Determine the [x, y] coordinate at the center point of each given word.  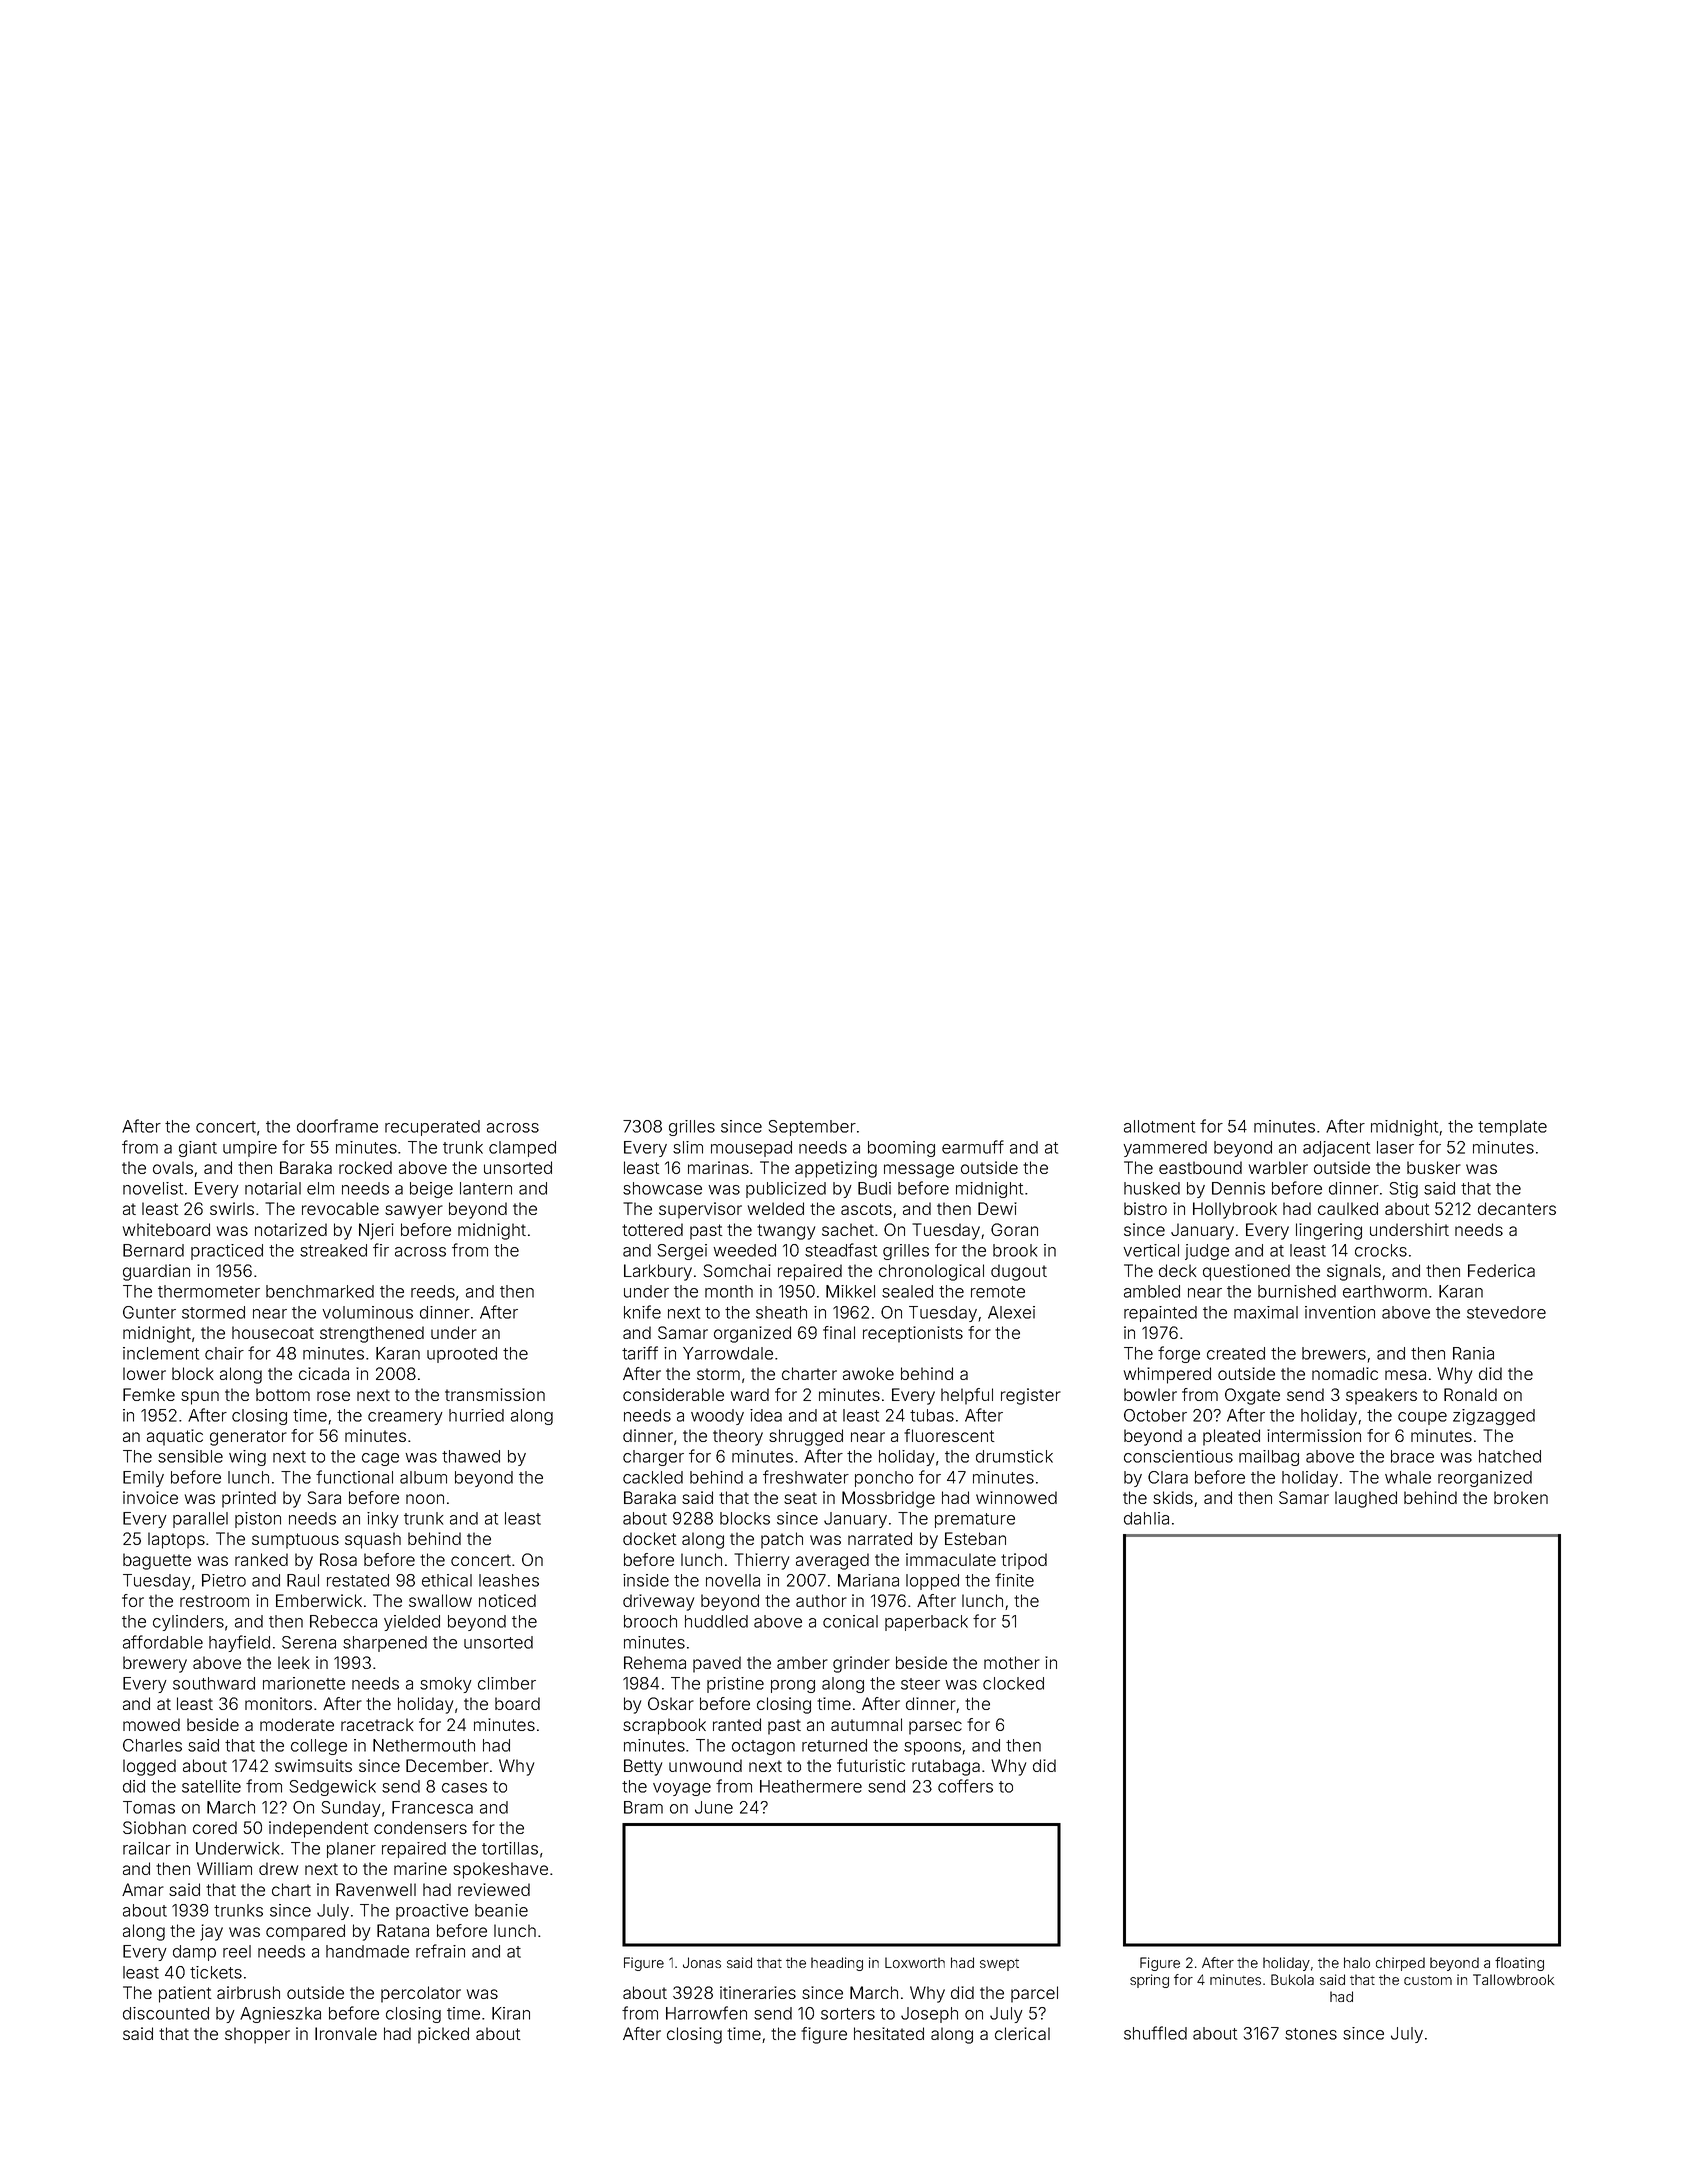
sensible [190, 1456]
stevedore [1506, 1312]
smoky [446, 1685]
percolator [421, 1994]
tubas [932, 1415]
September [812, 1128]
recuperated [432, 1128]
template [1512, 1128]
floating [1519, 1964]
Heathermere [811, 1786]
